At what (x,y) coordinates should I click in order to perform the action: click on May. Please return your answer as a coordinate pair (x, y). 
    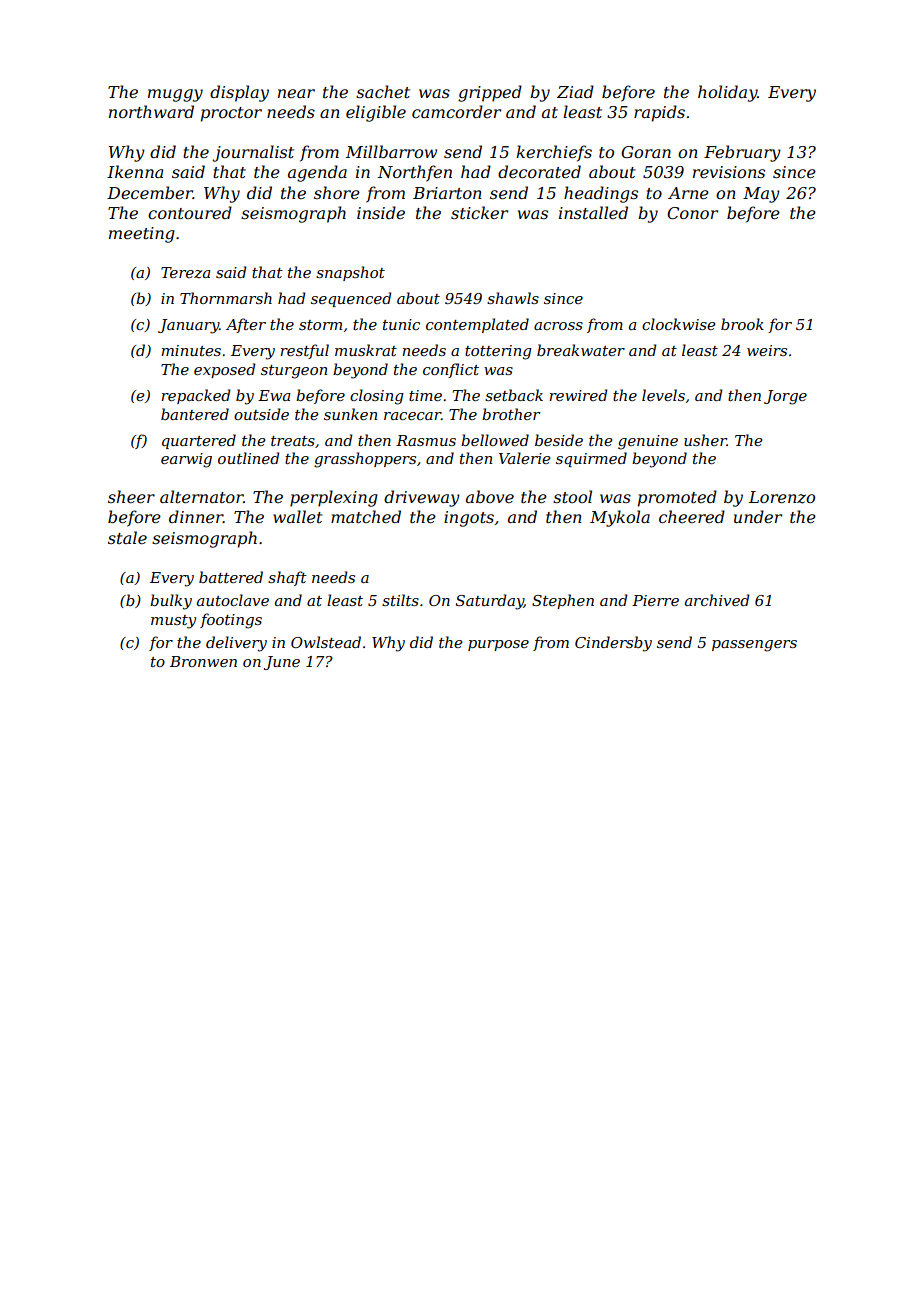
    Looking at the image, I should click on (761, 195).
